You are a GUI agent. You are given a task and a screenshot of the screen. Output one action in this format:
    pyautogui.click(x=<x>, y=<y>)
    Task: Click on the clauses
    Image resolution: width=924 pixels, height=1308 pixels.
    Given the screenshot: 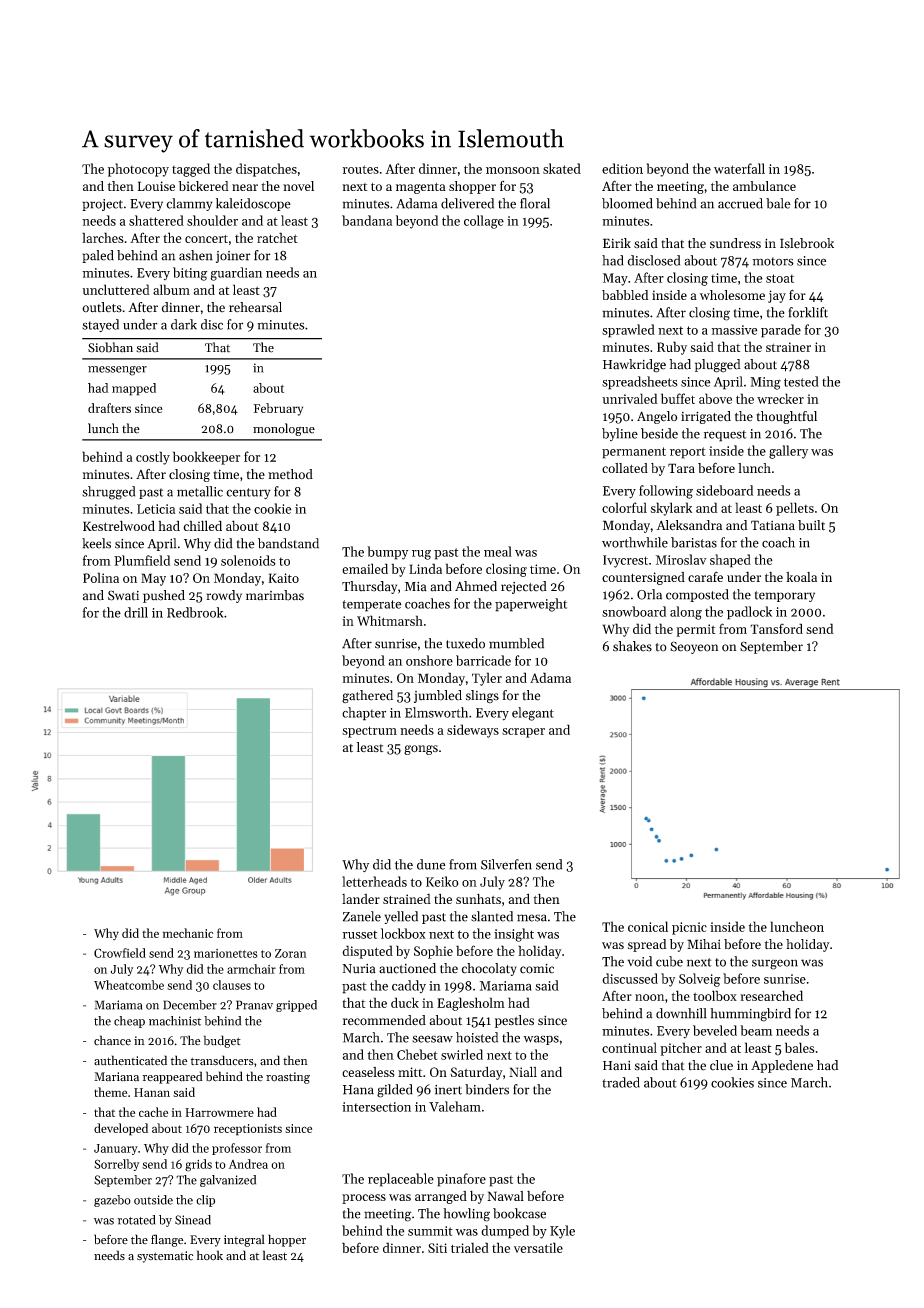 What is the action you would take?
    pyautogui.click(x=232, y=985)
